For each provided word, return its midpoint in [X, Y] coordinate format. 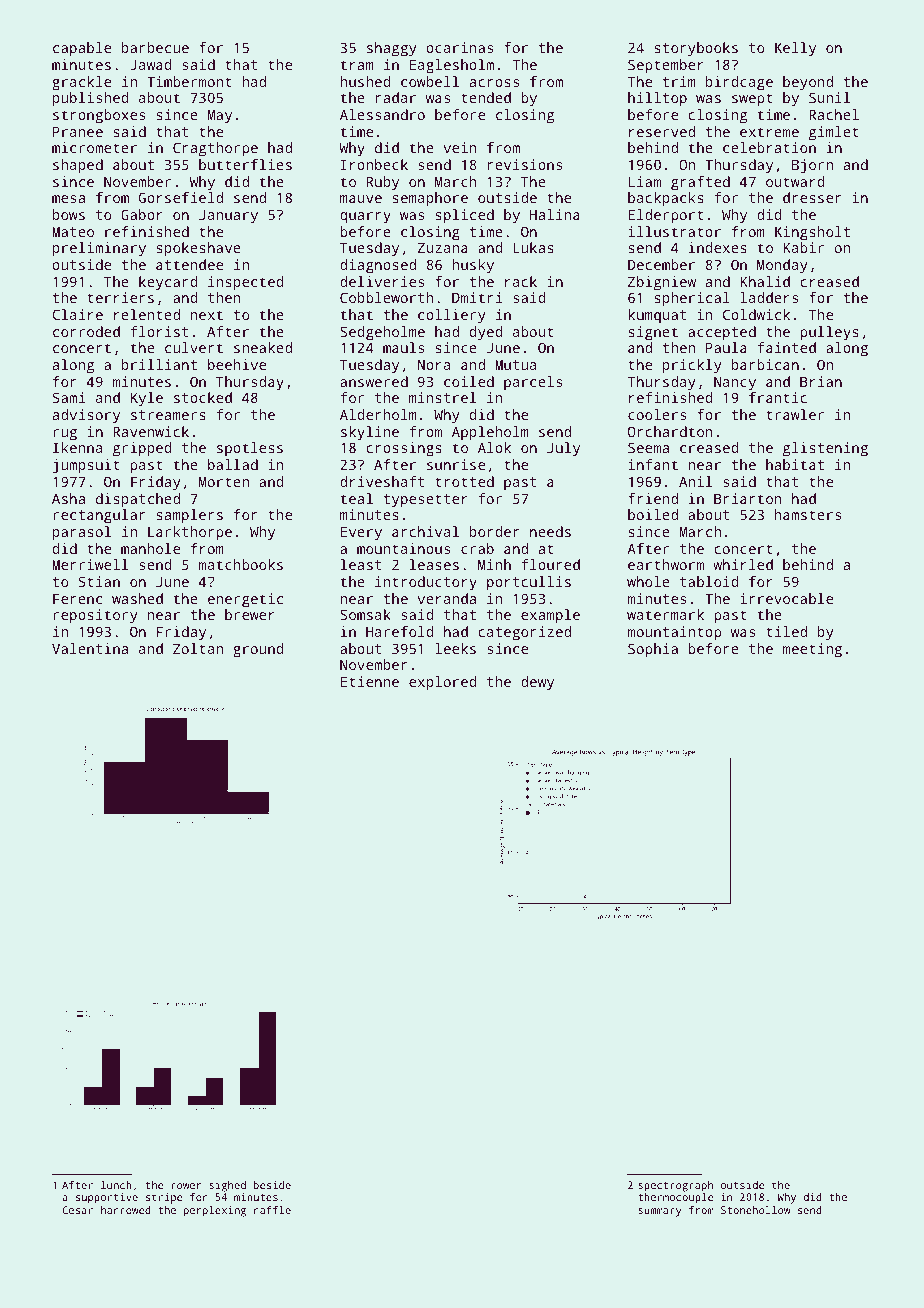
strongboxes [99, 116]
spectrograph [675, 1186]
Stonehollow [755, 1210]
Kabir [803, 247]
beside [272, 1185]
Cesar [77, 1210]
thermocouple [675, 1198]
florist [159, 331]
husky [473, 266]
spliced [465, 216]
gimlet [834, 133]
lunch [116, 1185]
